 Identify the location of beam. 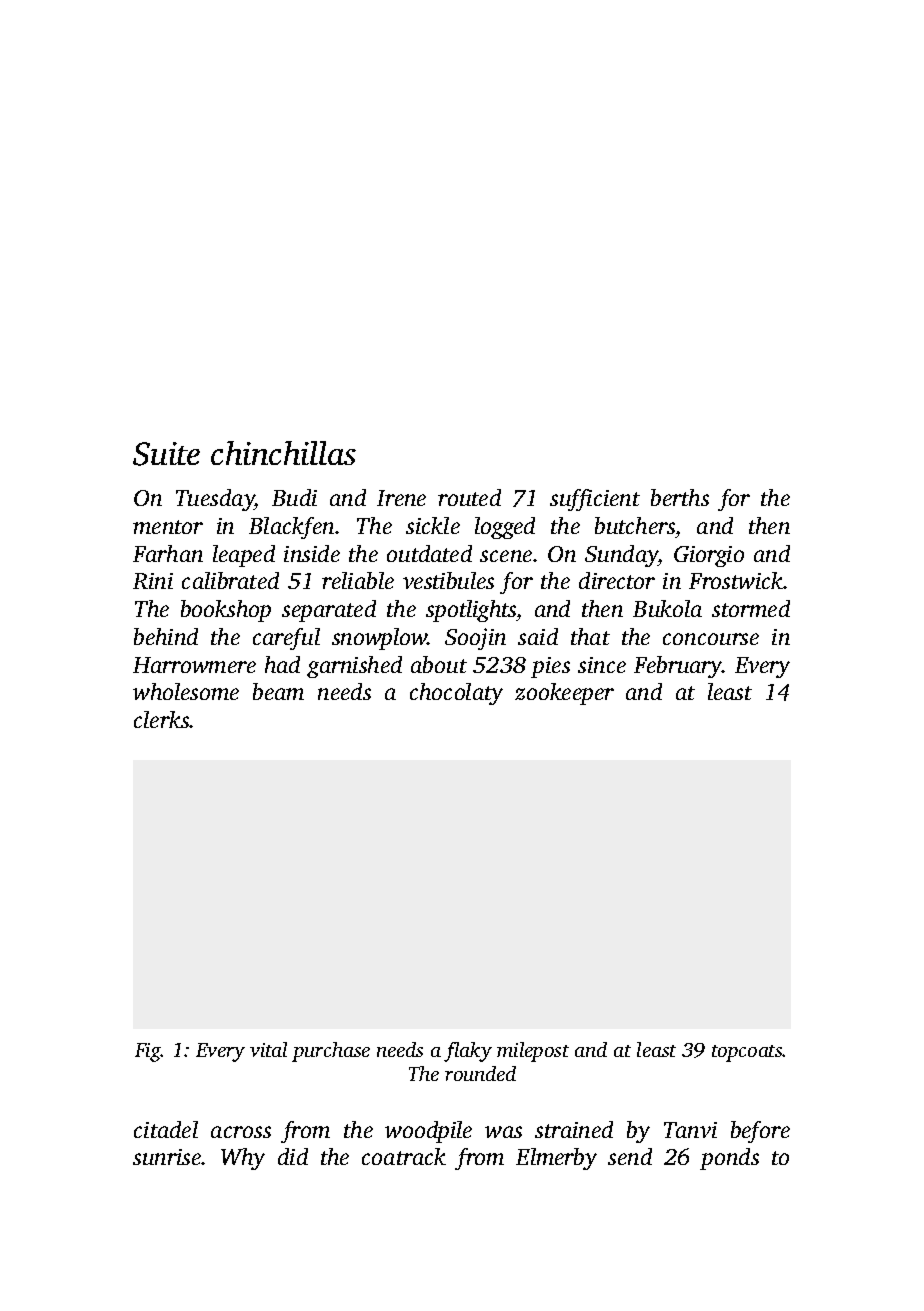
(278, 691).
